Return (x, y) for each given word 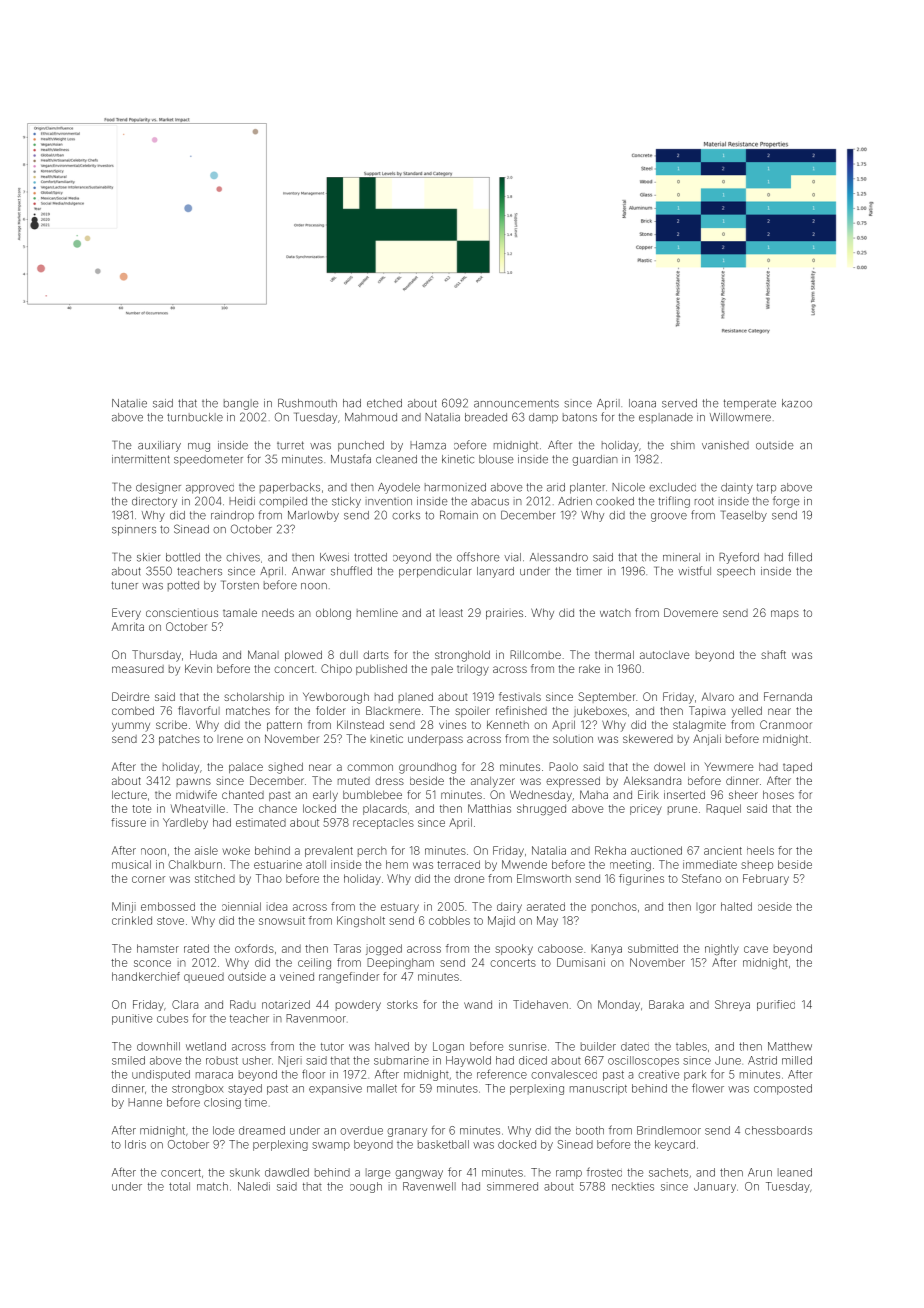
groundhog (427, 768)
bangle (241, 404)
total (179, 1186)
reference (502, 1074)
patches (179, 740)
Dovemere (691, 612)
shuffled (351, 571)
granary (407, 1132)
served (679, 403)
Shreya (732, 1005)
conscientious (182, 612)
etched (384, 403)
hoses (778, 794)
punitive (132, 1019)
